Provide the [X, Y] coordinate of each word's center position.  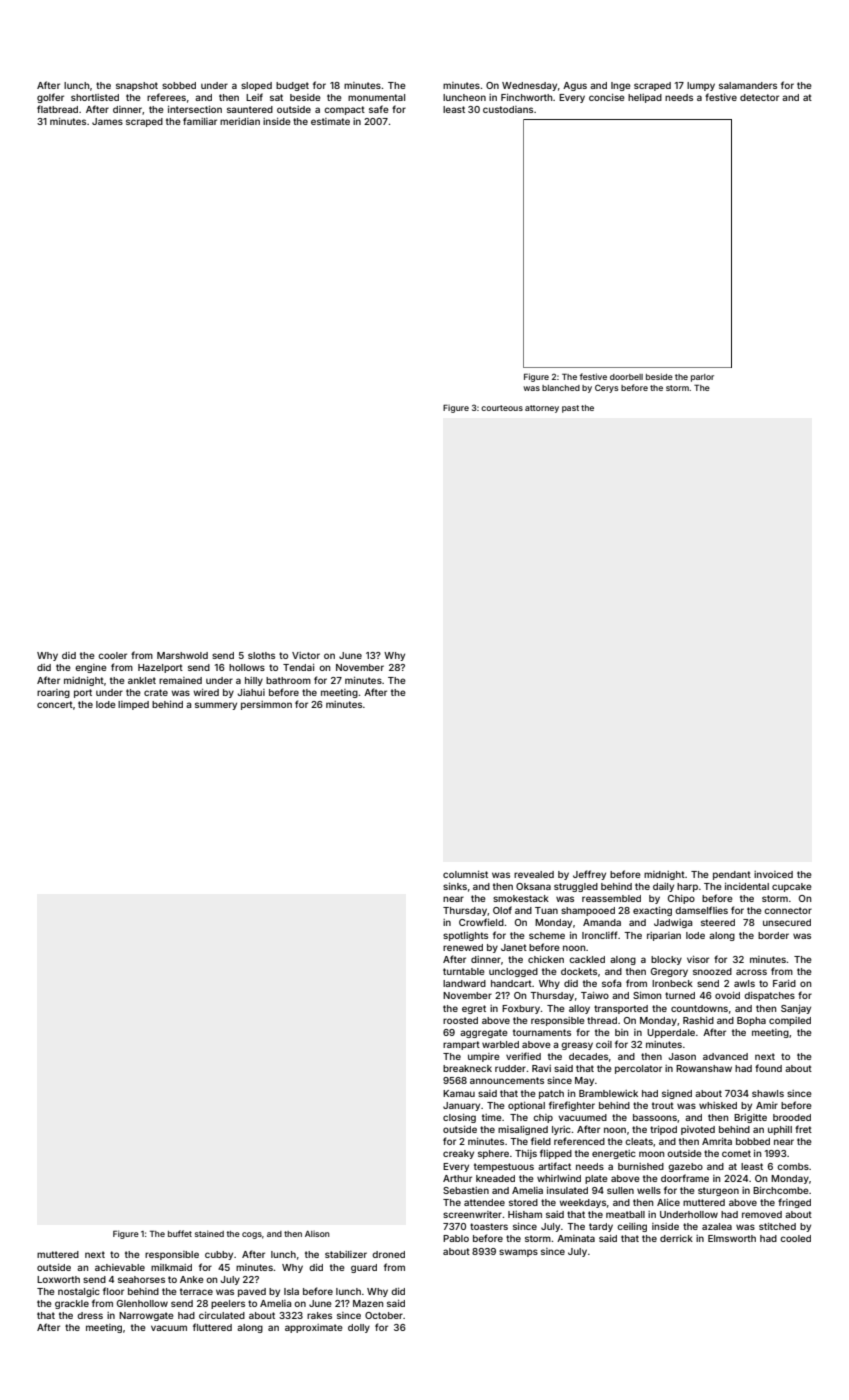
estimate [330, 121]
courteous [502, 408]
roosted [460, 1020]
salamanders [748, 85]
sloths [261, 655]
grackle [72, 1304]
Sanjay [796, 1009]
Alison [317, 1234]
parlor [702, 378]
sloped [256, 86]
